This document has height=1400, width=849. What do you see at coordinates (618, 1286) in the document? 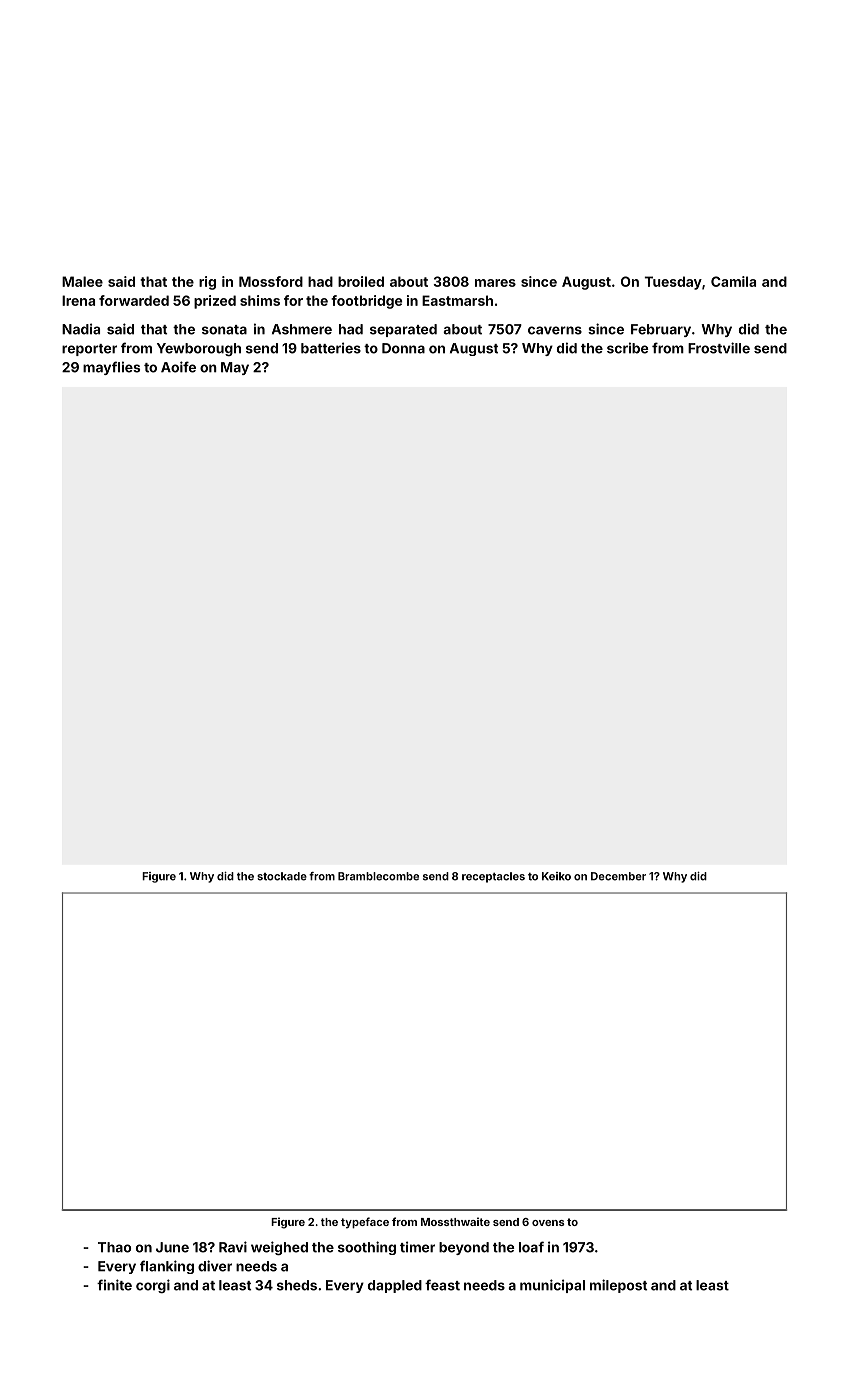
I see `milepost` at bounding box center [618, 1286].
